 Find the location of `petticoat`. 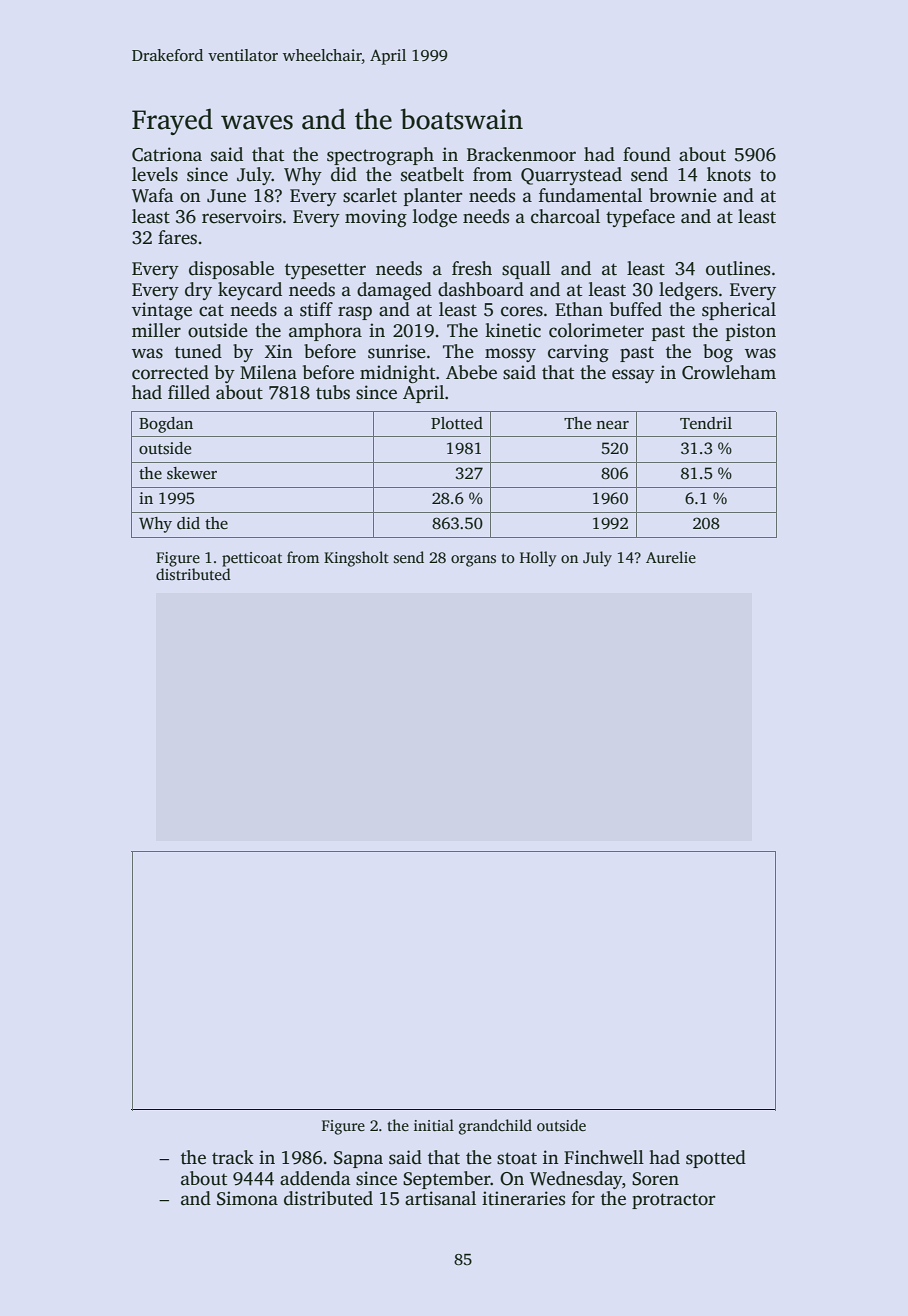

petticoat is located at coordinates (252, 559).
